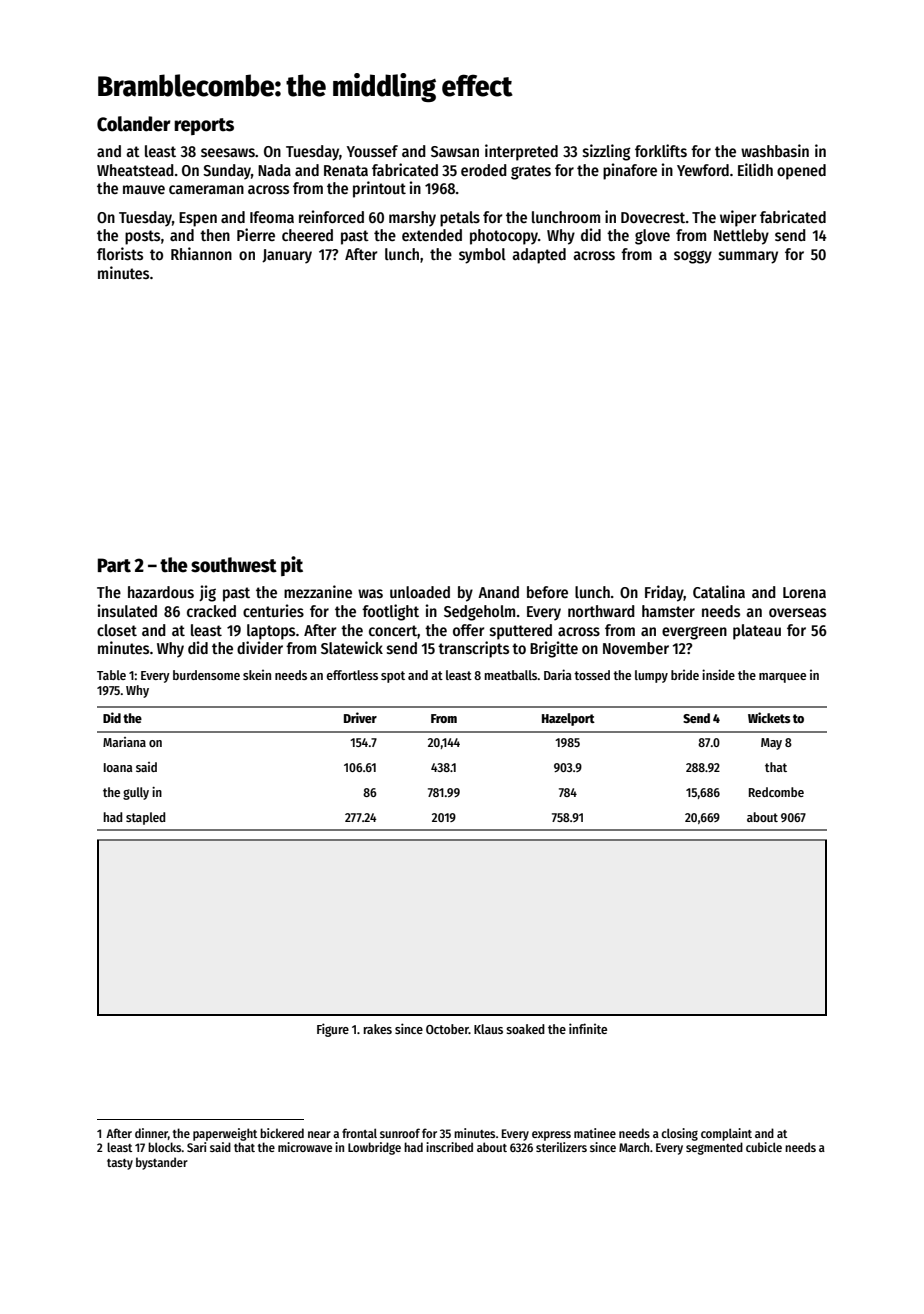 This screenshot has width=924, height=1314. Describe the element at coordinates (273, 610) in the screenshot. I see `centuries` at that location.
